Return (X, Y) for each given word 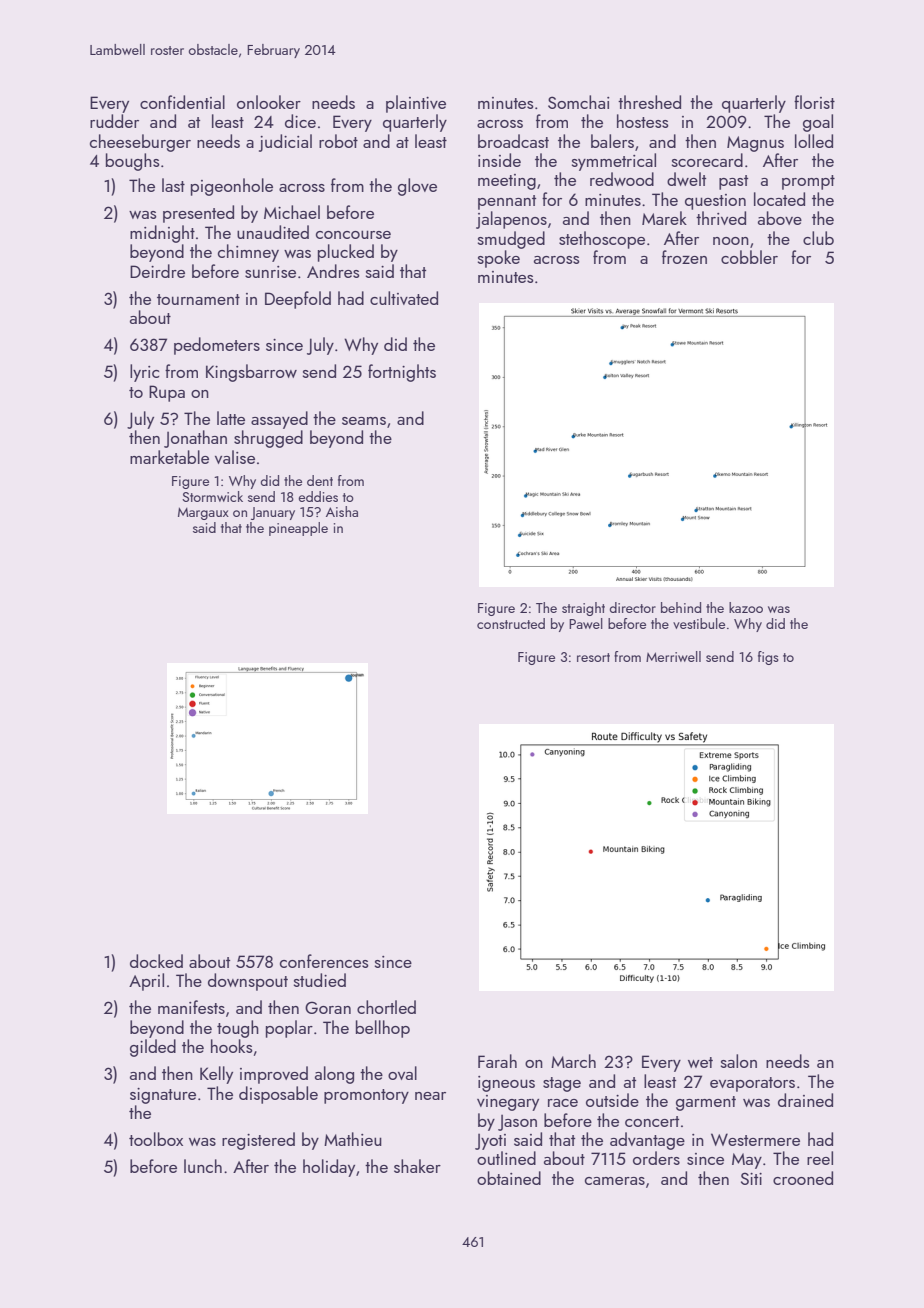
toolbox (156, 1139)
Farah (497, 1061)
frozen (684, 257)
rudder (114, 121)
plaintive (416, 104)
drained (805, 1100)
